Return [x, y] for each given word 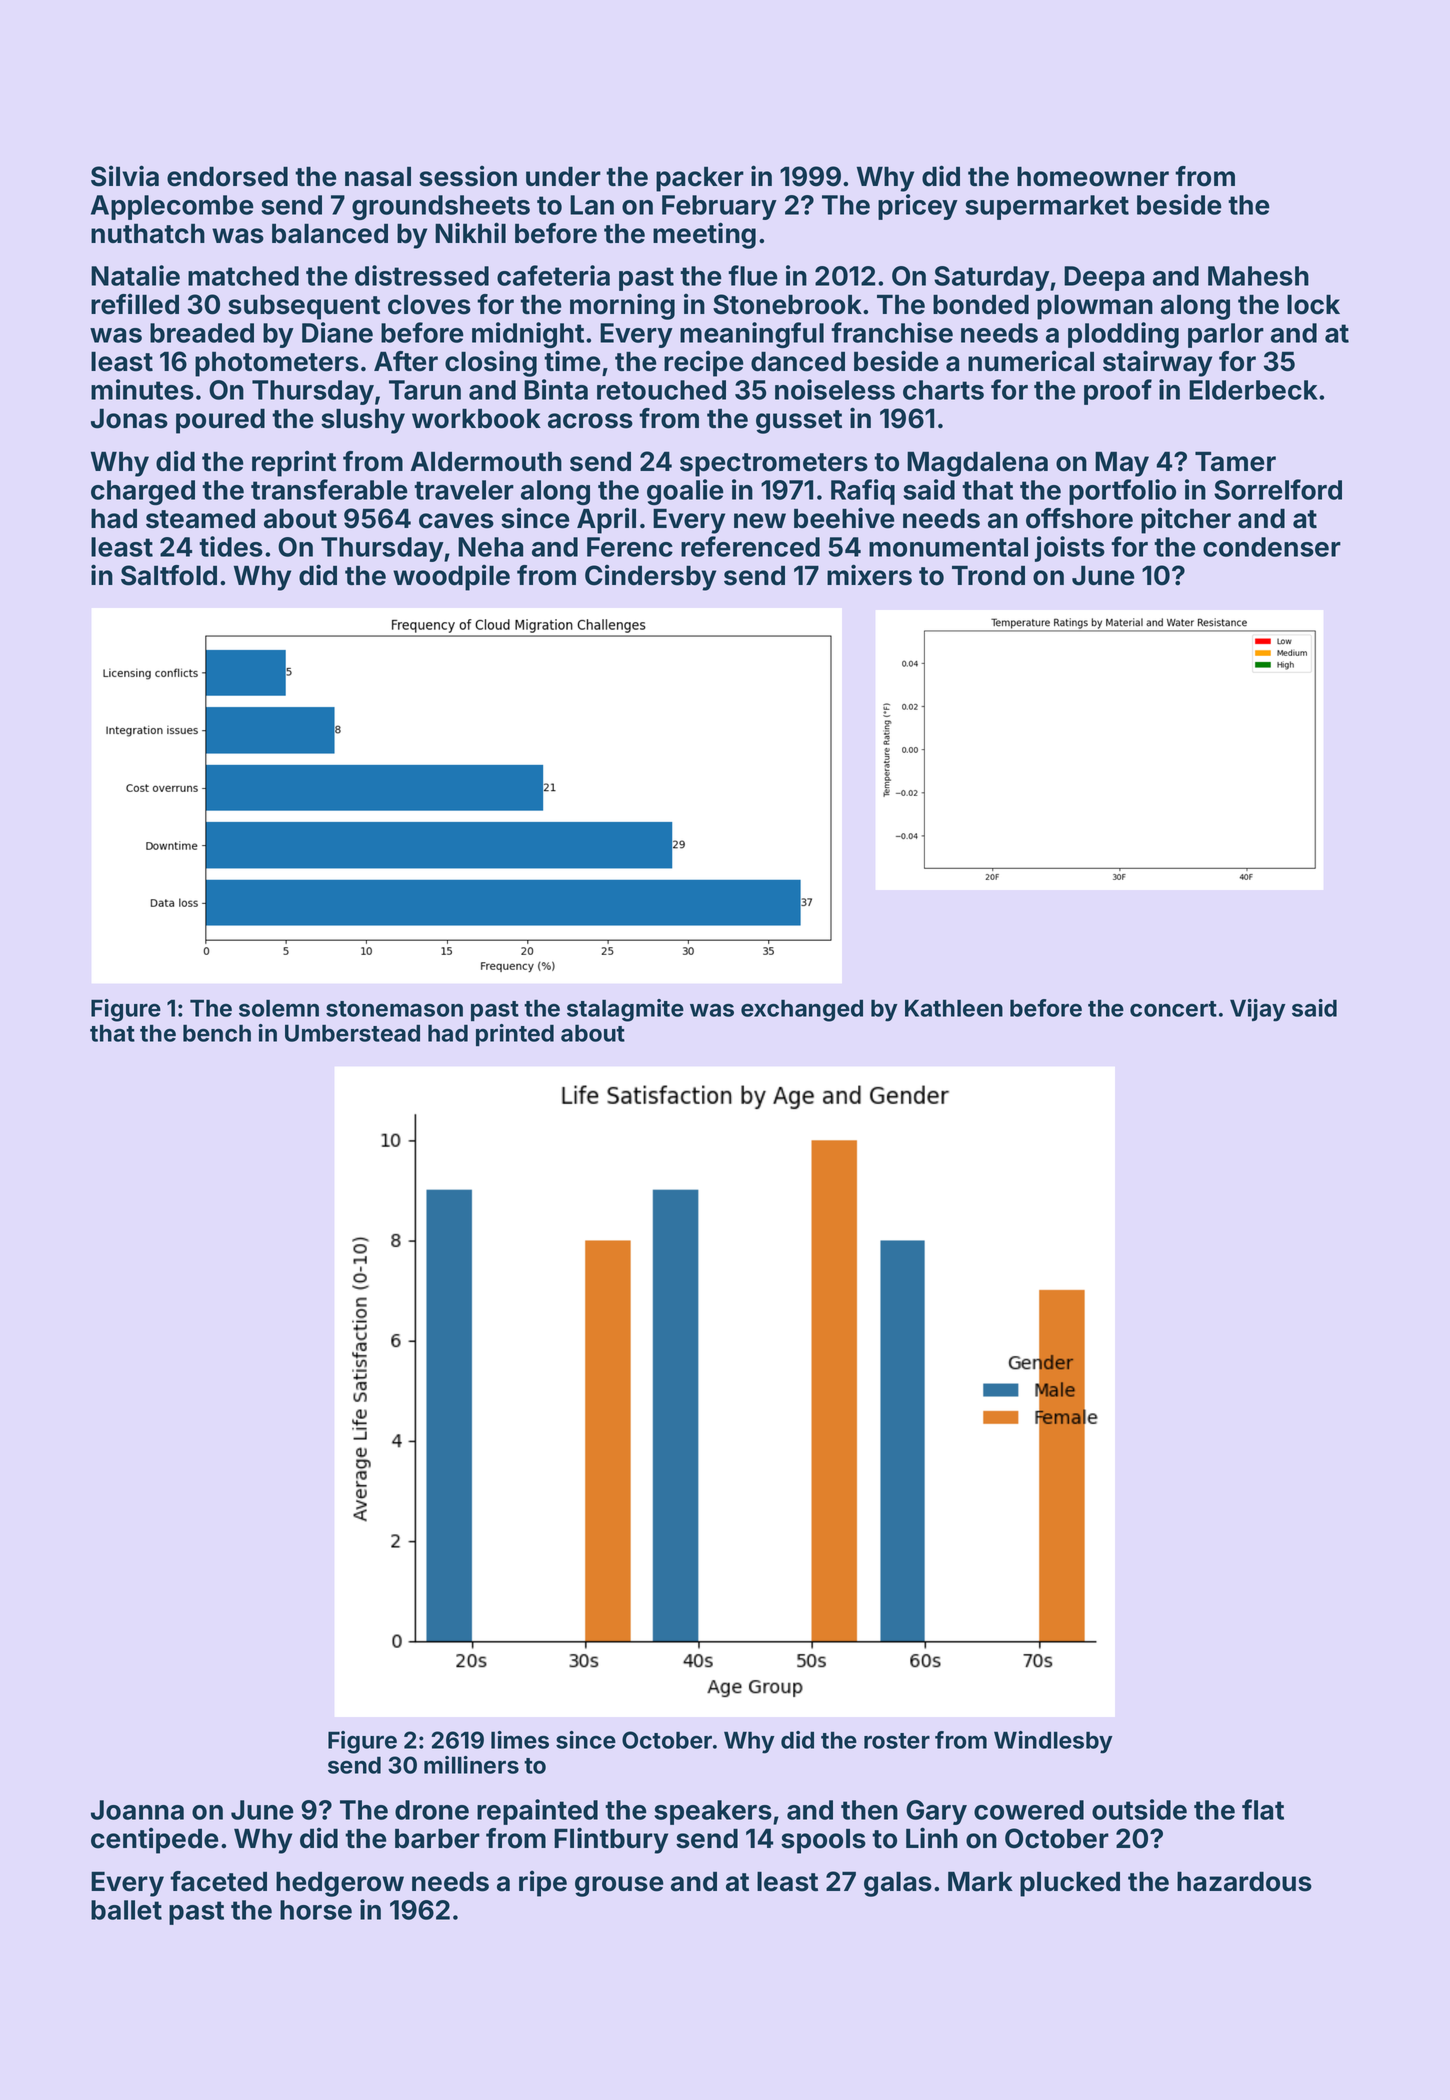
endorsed [227, 176]
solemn [279, 1008]
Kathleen [954, 1008]
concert [1173, 1009]
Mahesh [1258, 276]
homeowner [1093, 176]
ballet [126, 1910]
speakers [713, 1812]
